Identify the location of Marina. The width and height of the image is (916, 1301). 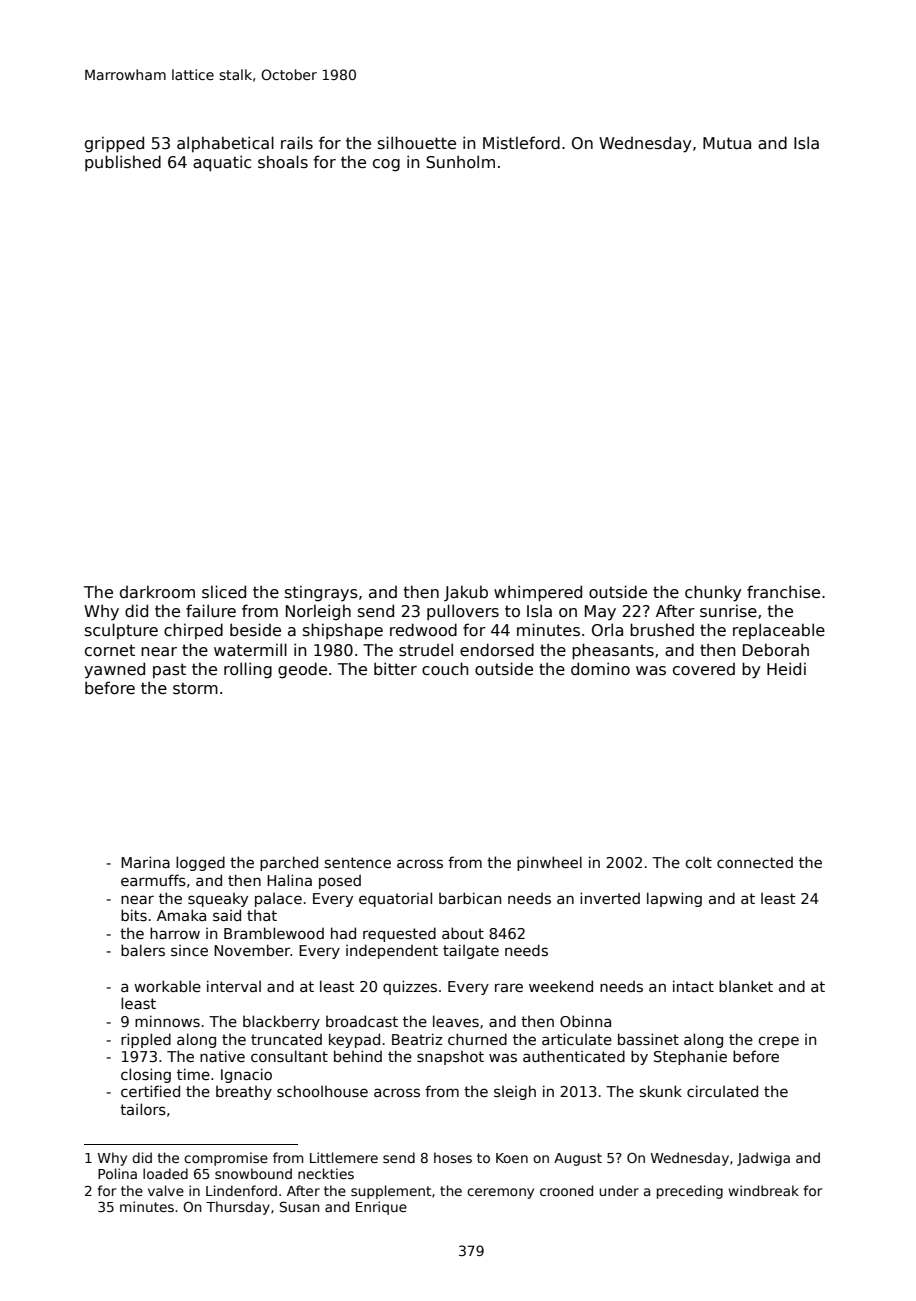
(145, 862).
